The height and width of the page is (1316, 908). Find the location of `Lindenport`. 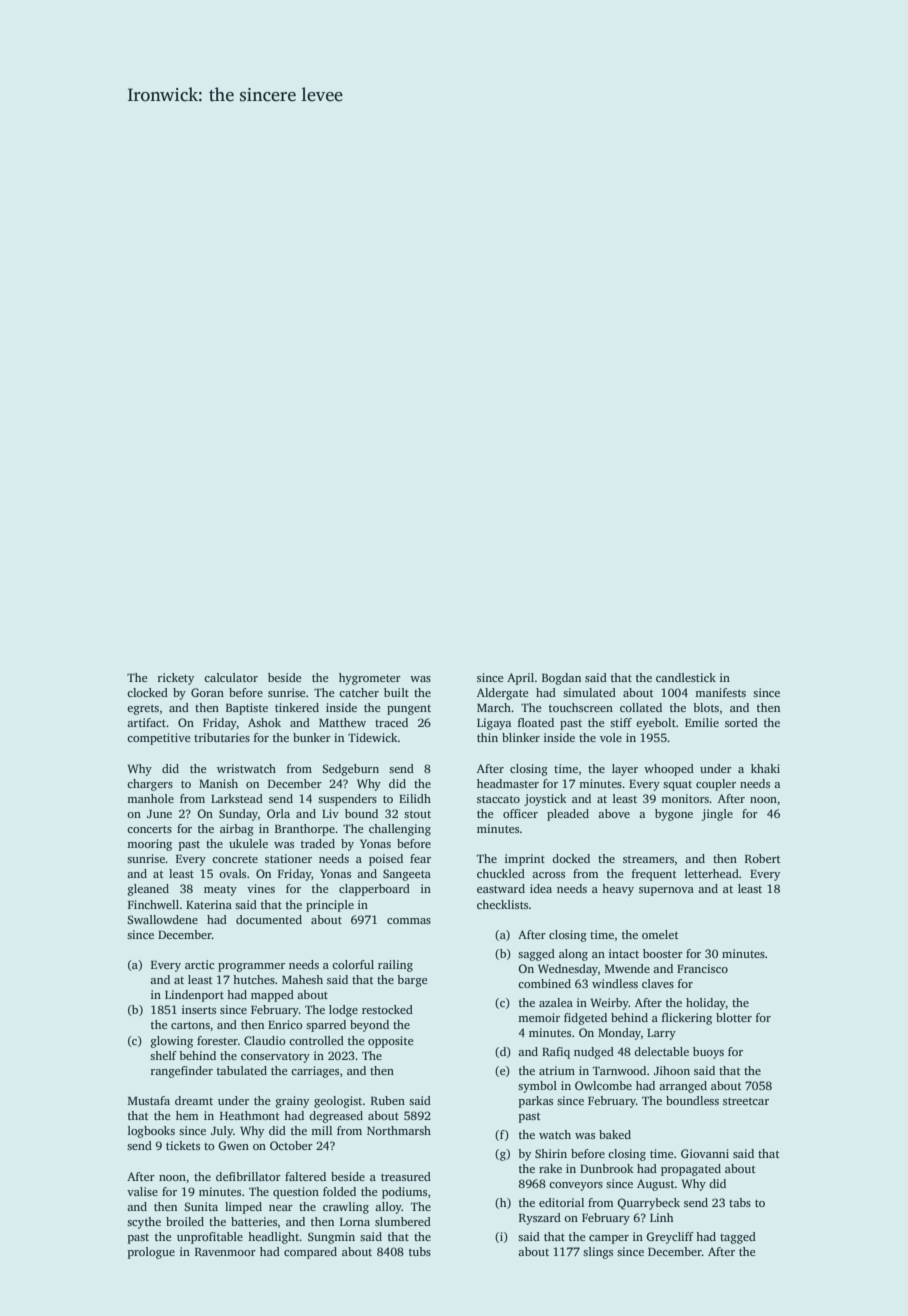

Lindenport is located at coordinates (194, 996).
